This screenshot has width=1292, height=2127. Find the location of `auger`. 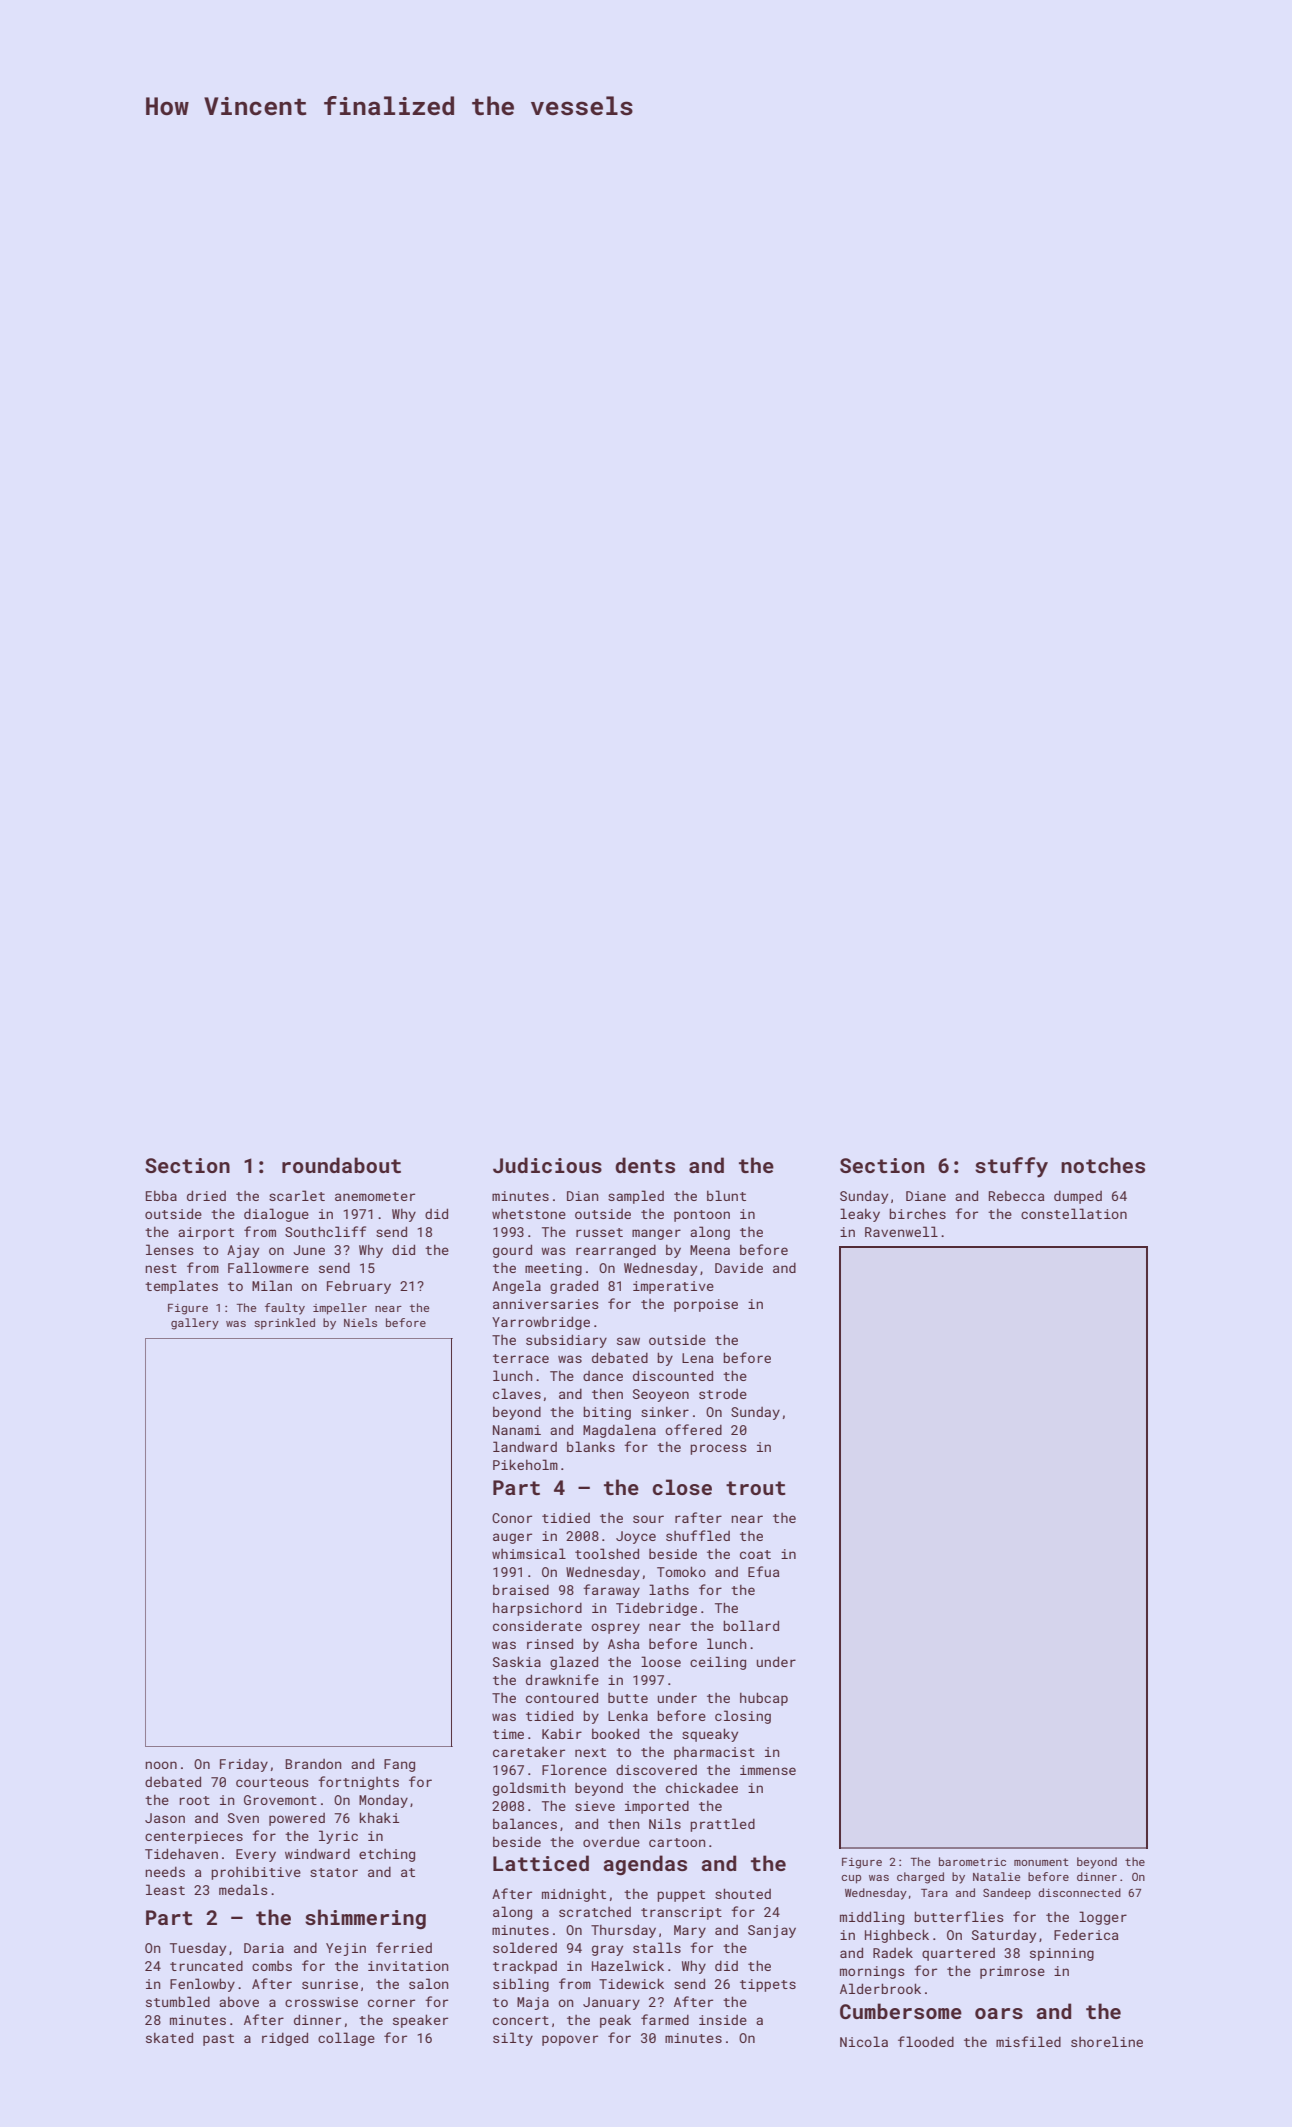

auger is located at coordinates (512, 1538).
